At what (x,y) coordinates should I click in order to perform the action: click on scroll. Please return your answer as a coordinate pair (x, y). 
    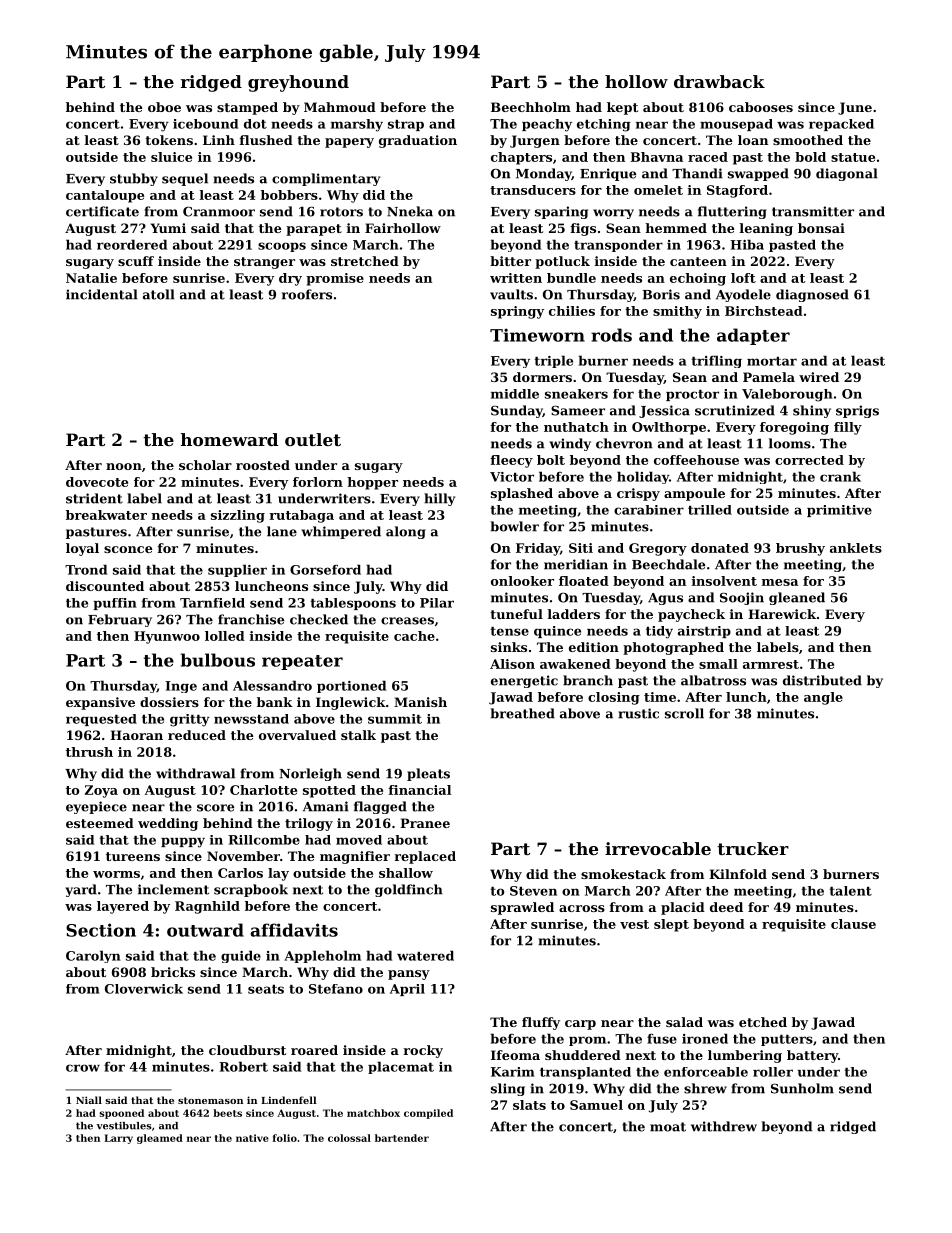
    Looking at the image, I should click on (684, 713).
